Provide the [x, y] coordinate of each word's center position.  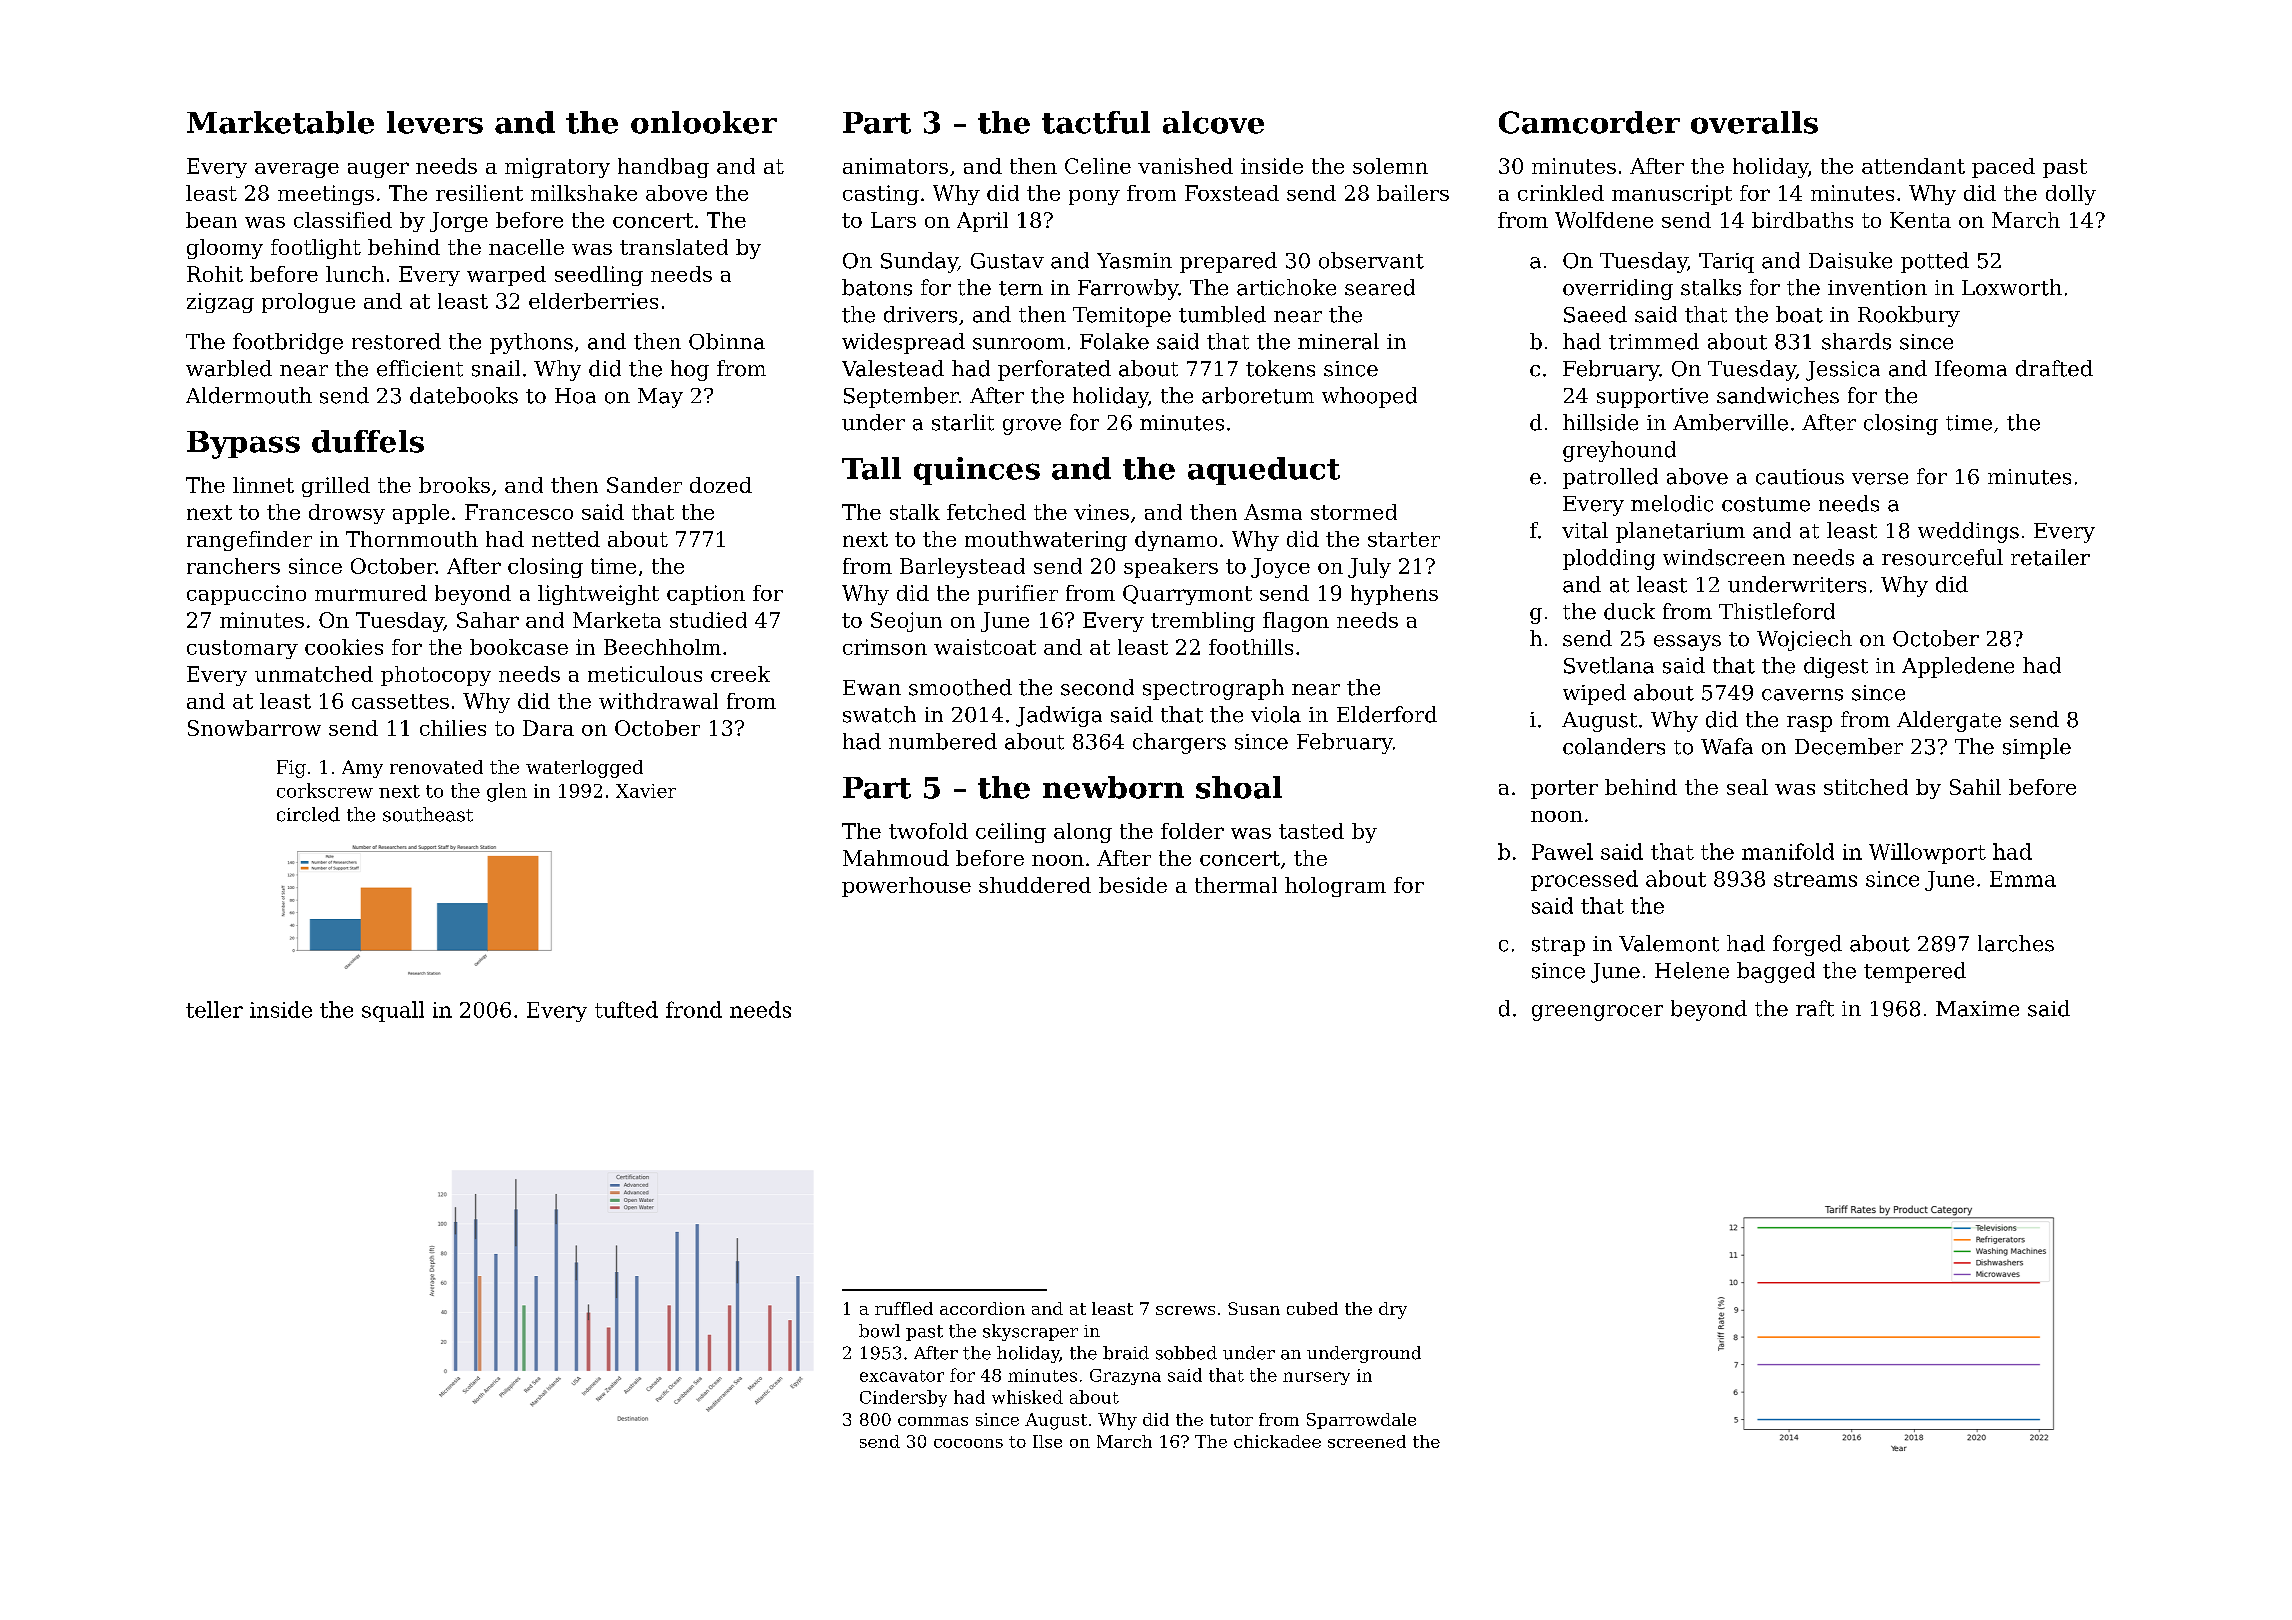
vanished [1185, 166]
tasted [1311, 831]
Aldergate [1949, 721]
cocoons [968, 1443]
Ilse [1047, 1441]
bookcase [519, 647]
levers [435, 122]
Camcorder [1589, 122]
